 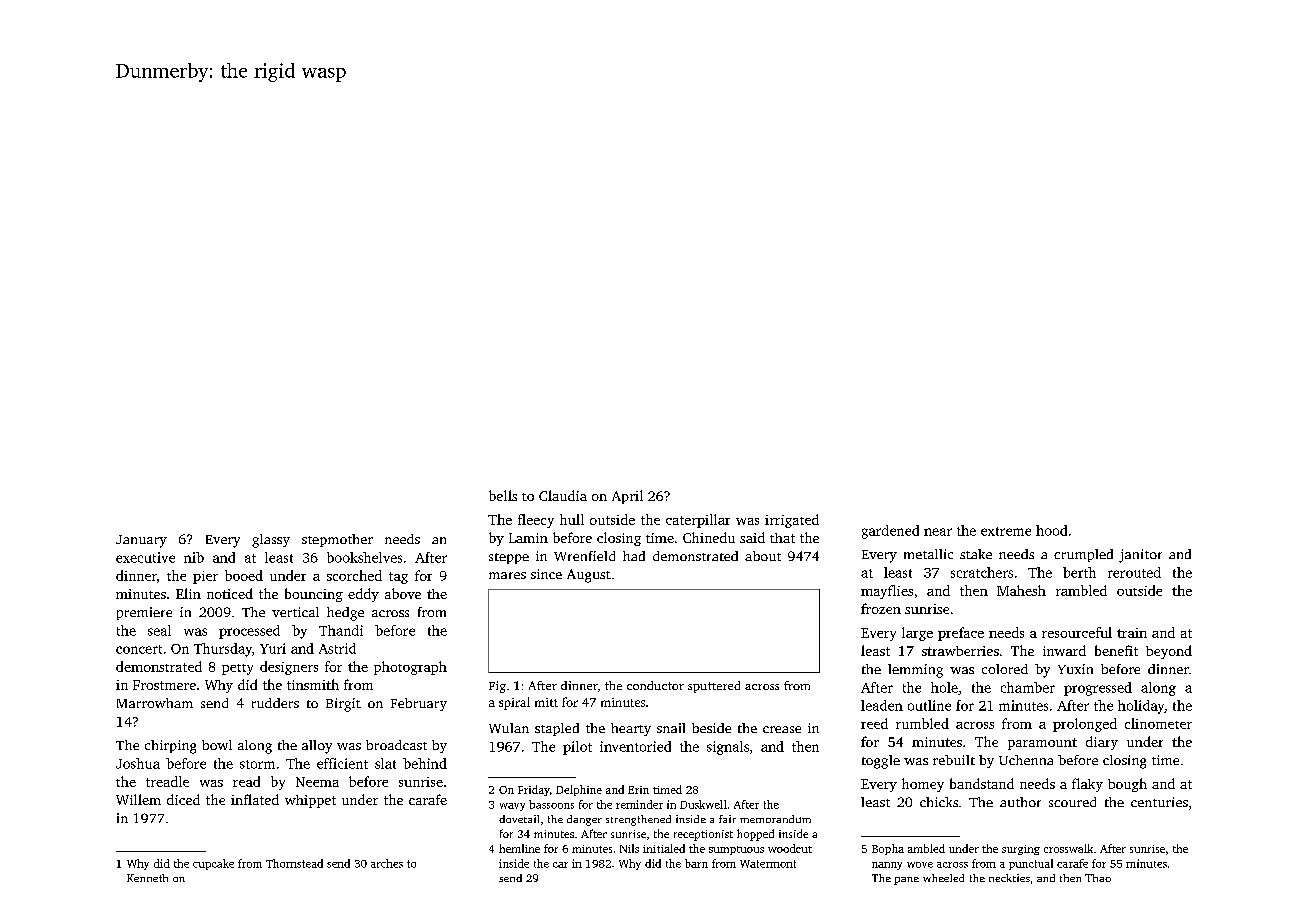 What do you see at coordinates (696, 863) in the document?
I see `barn` at bounding box center [696, 863].
